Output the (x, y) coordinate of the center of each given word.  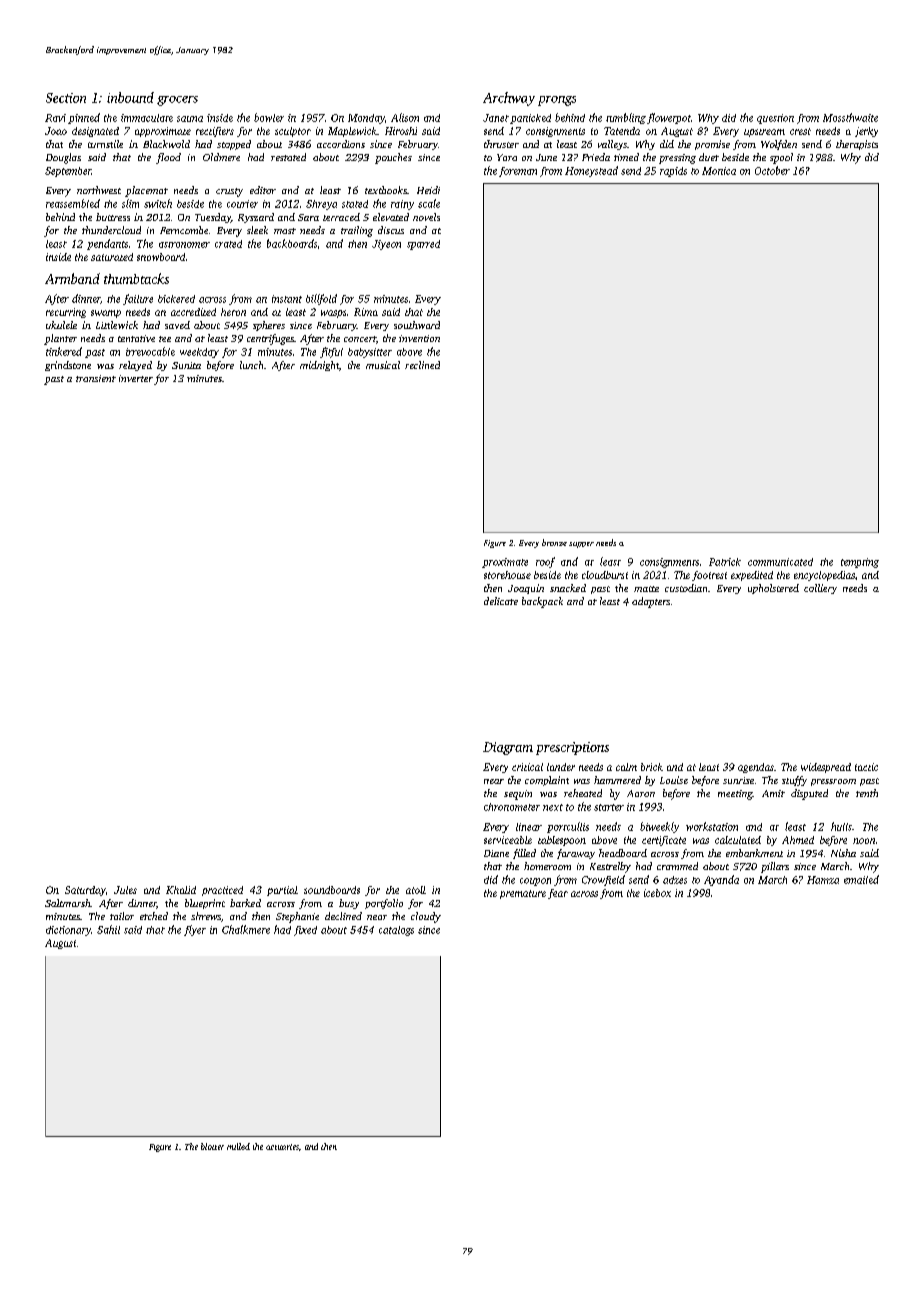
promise (712, 145)
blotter (212, 1146)
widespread (826, 768)
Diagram (508, 748)
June (546, 157)
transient (96, 378)
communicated (780, 562)
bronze (554, 542)
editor (263, 190)
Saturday (85, 891)
